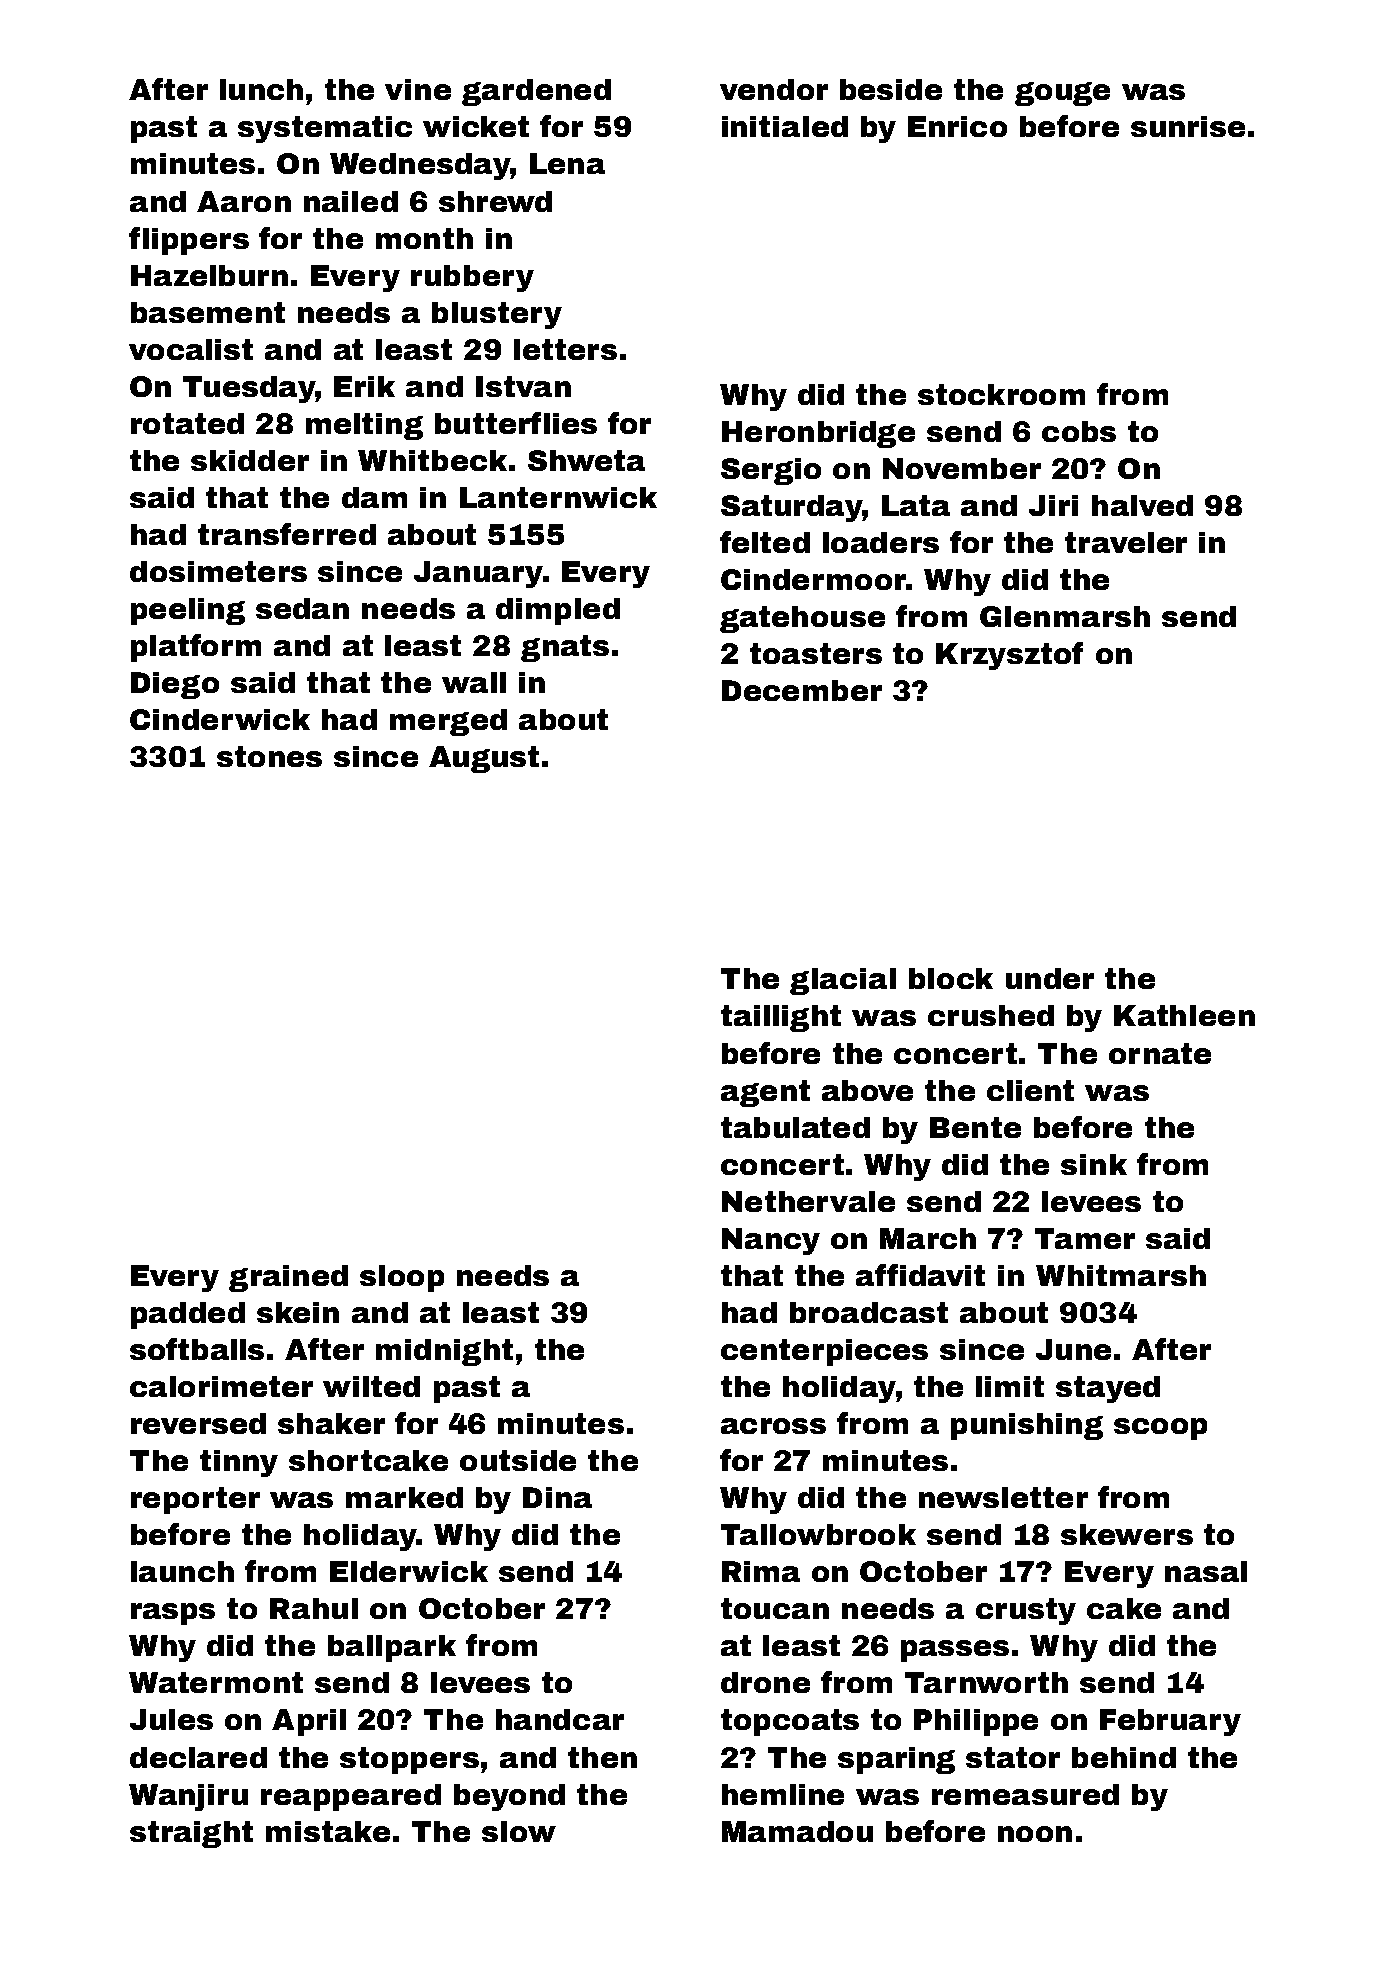 This screenshot has height=1969, width=1386. Describe the element at coordinates (472, 278) in the screenshot. I see `rubbery` at that location.
